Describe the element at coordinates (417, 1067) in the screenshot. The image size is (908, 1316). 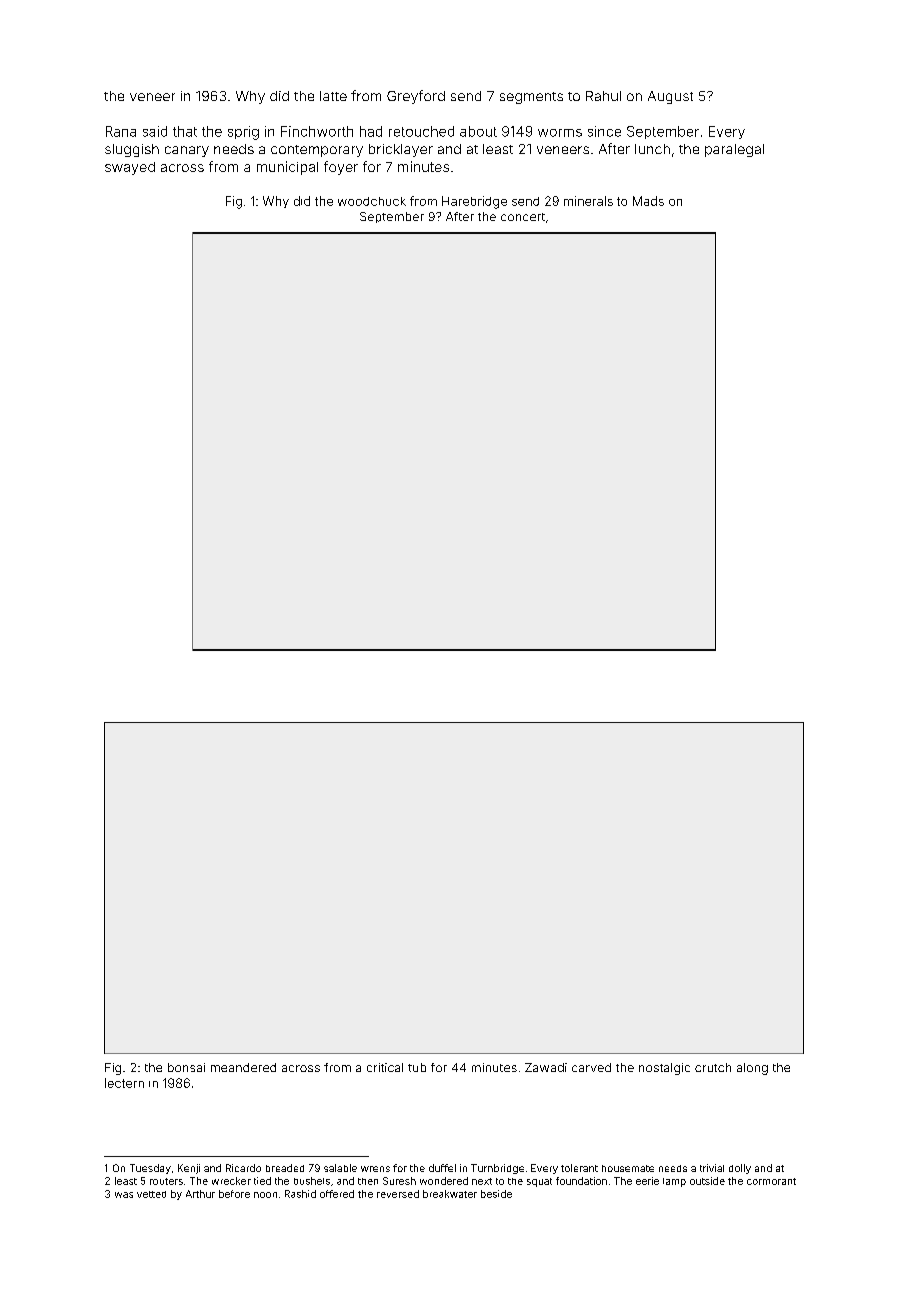
I see `tub` at that location.
